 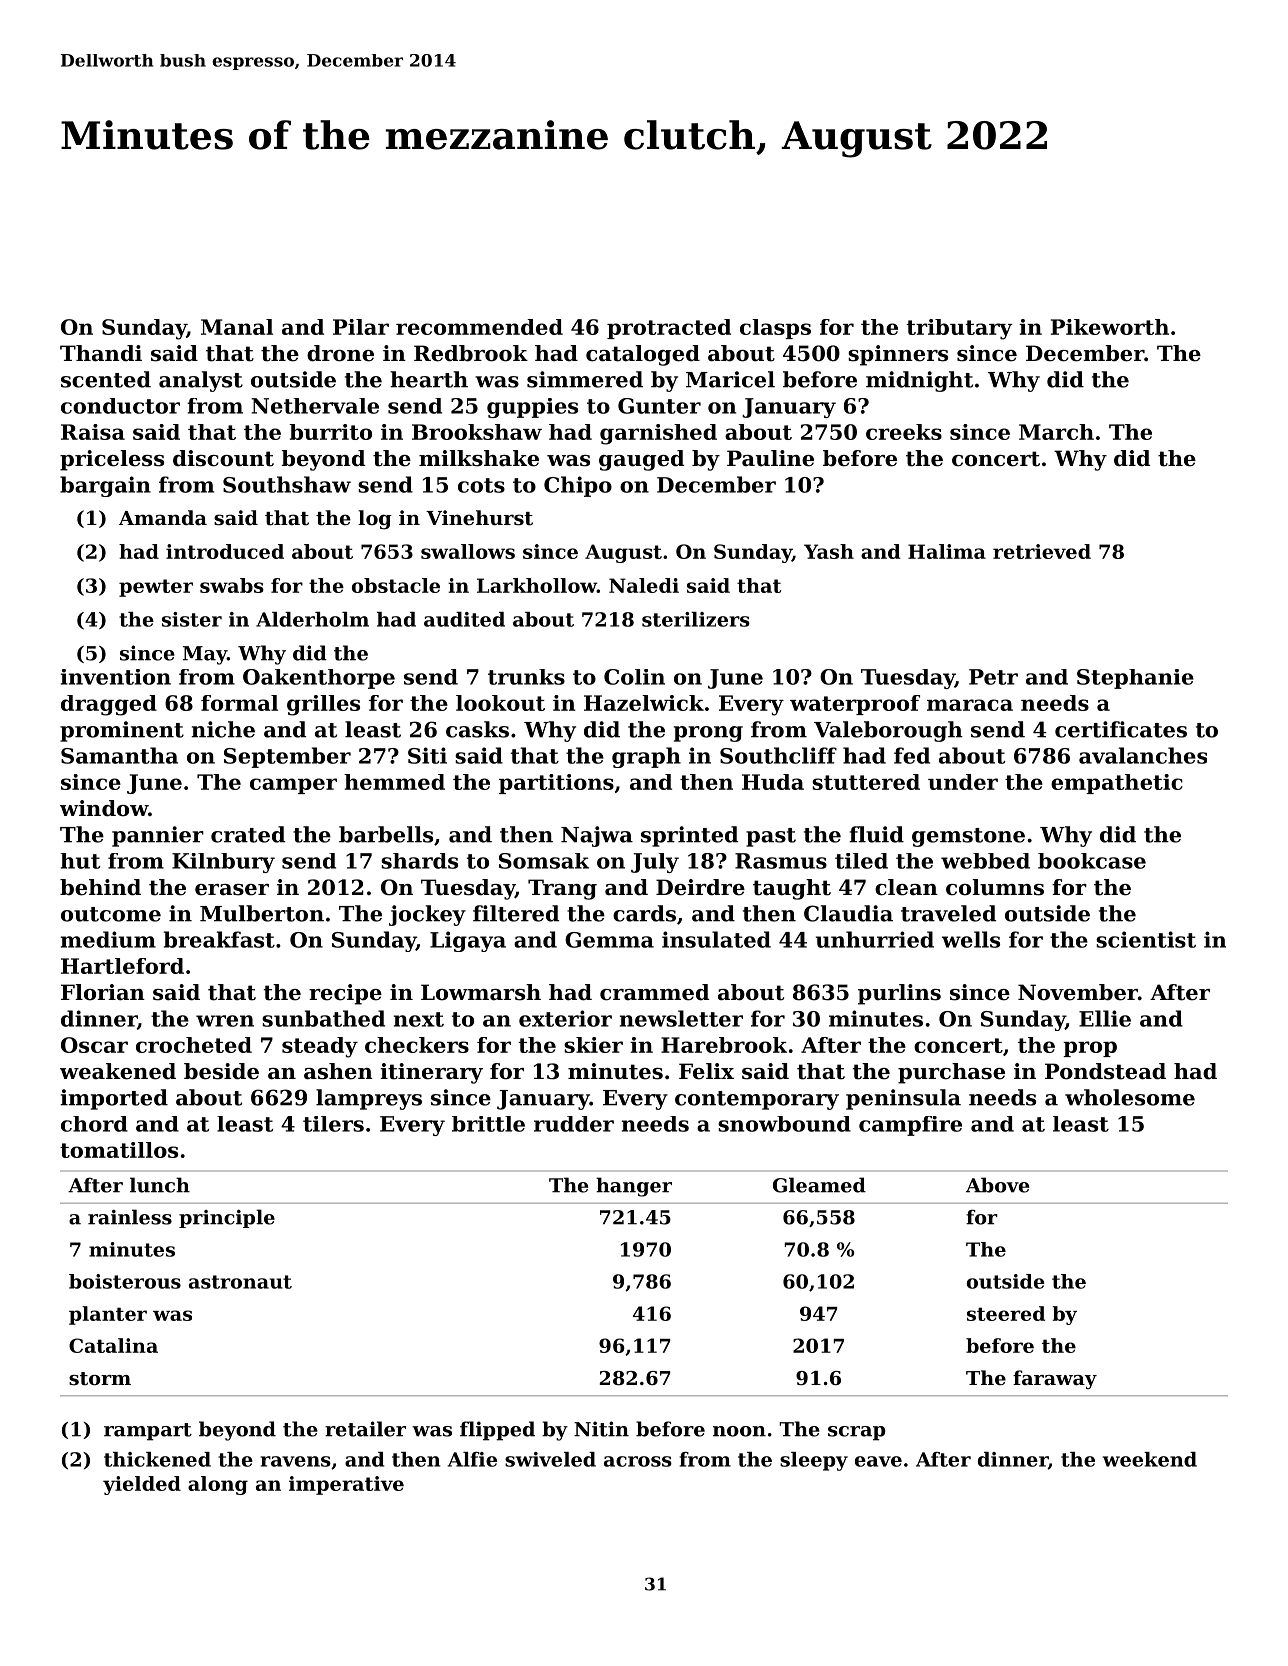 I want to click on partitions, so click(x=556, y=784).
